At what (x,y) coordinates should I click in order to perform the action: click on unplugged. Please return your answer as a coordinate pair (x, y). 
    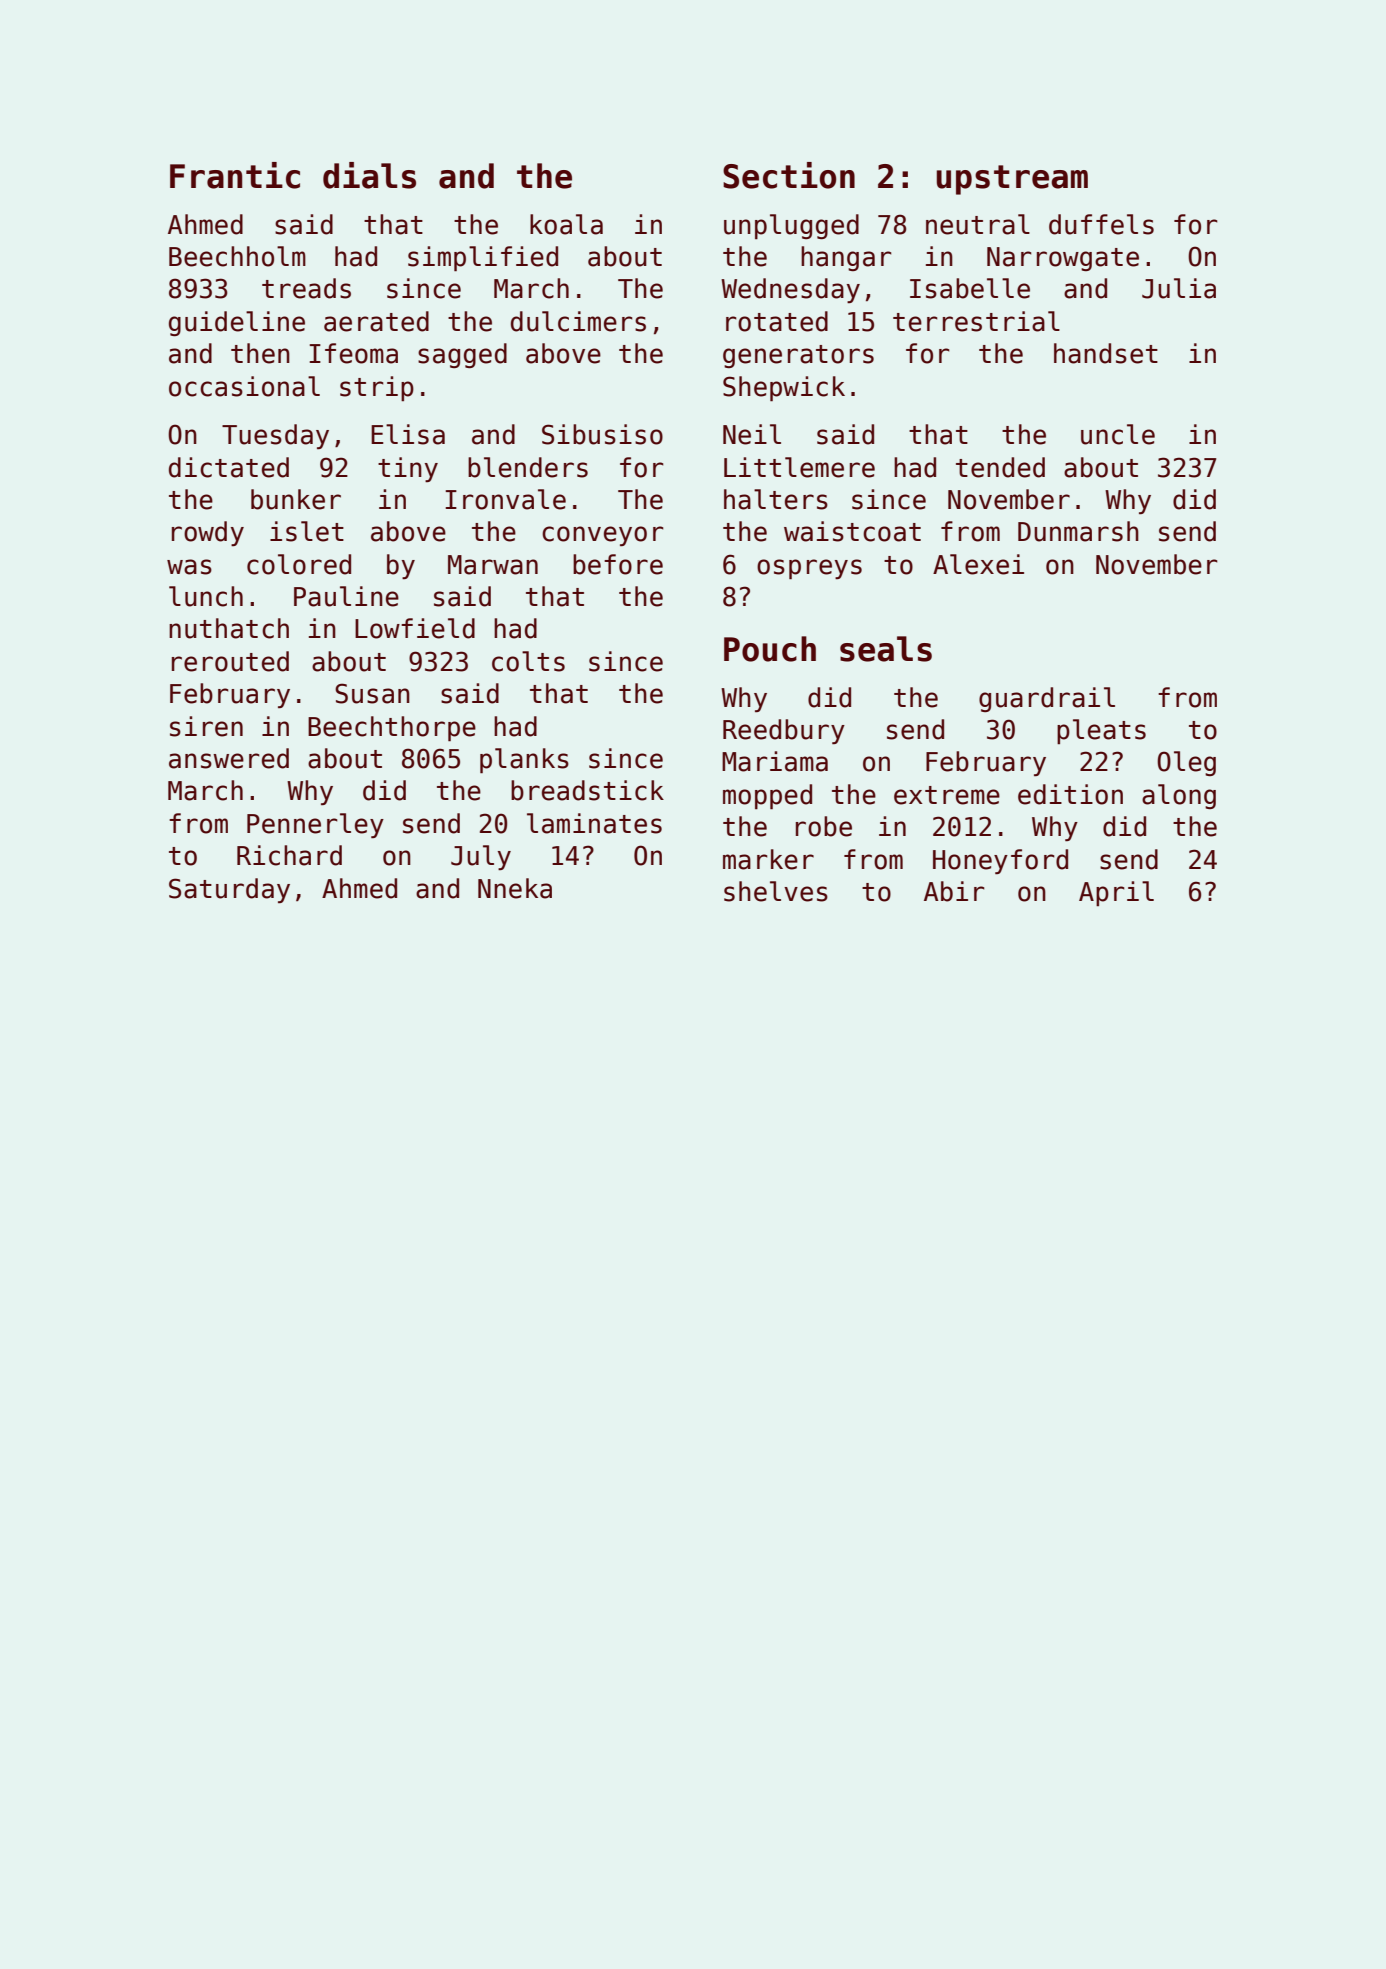
    Looking at the image, I should click on (791, 227).
